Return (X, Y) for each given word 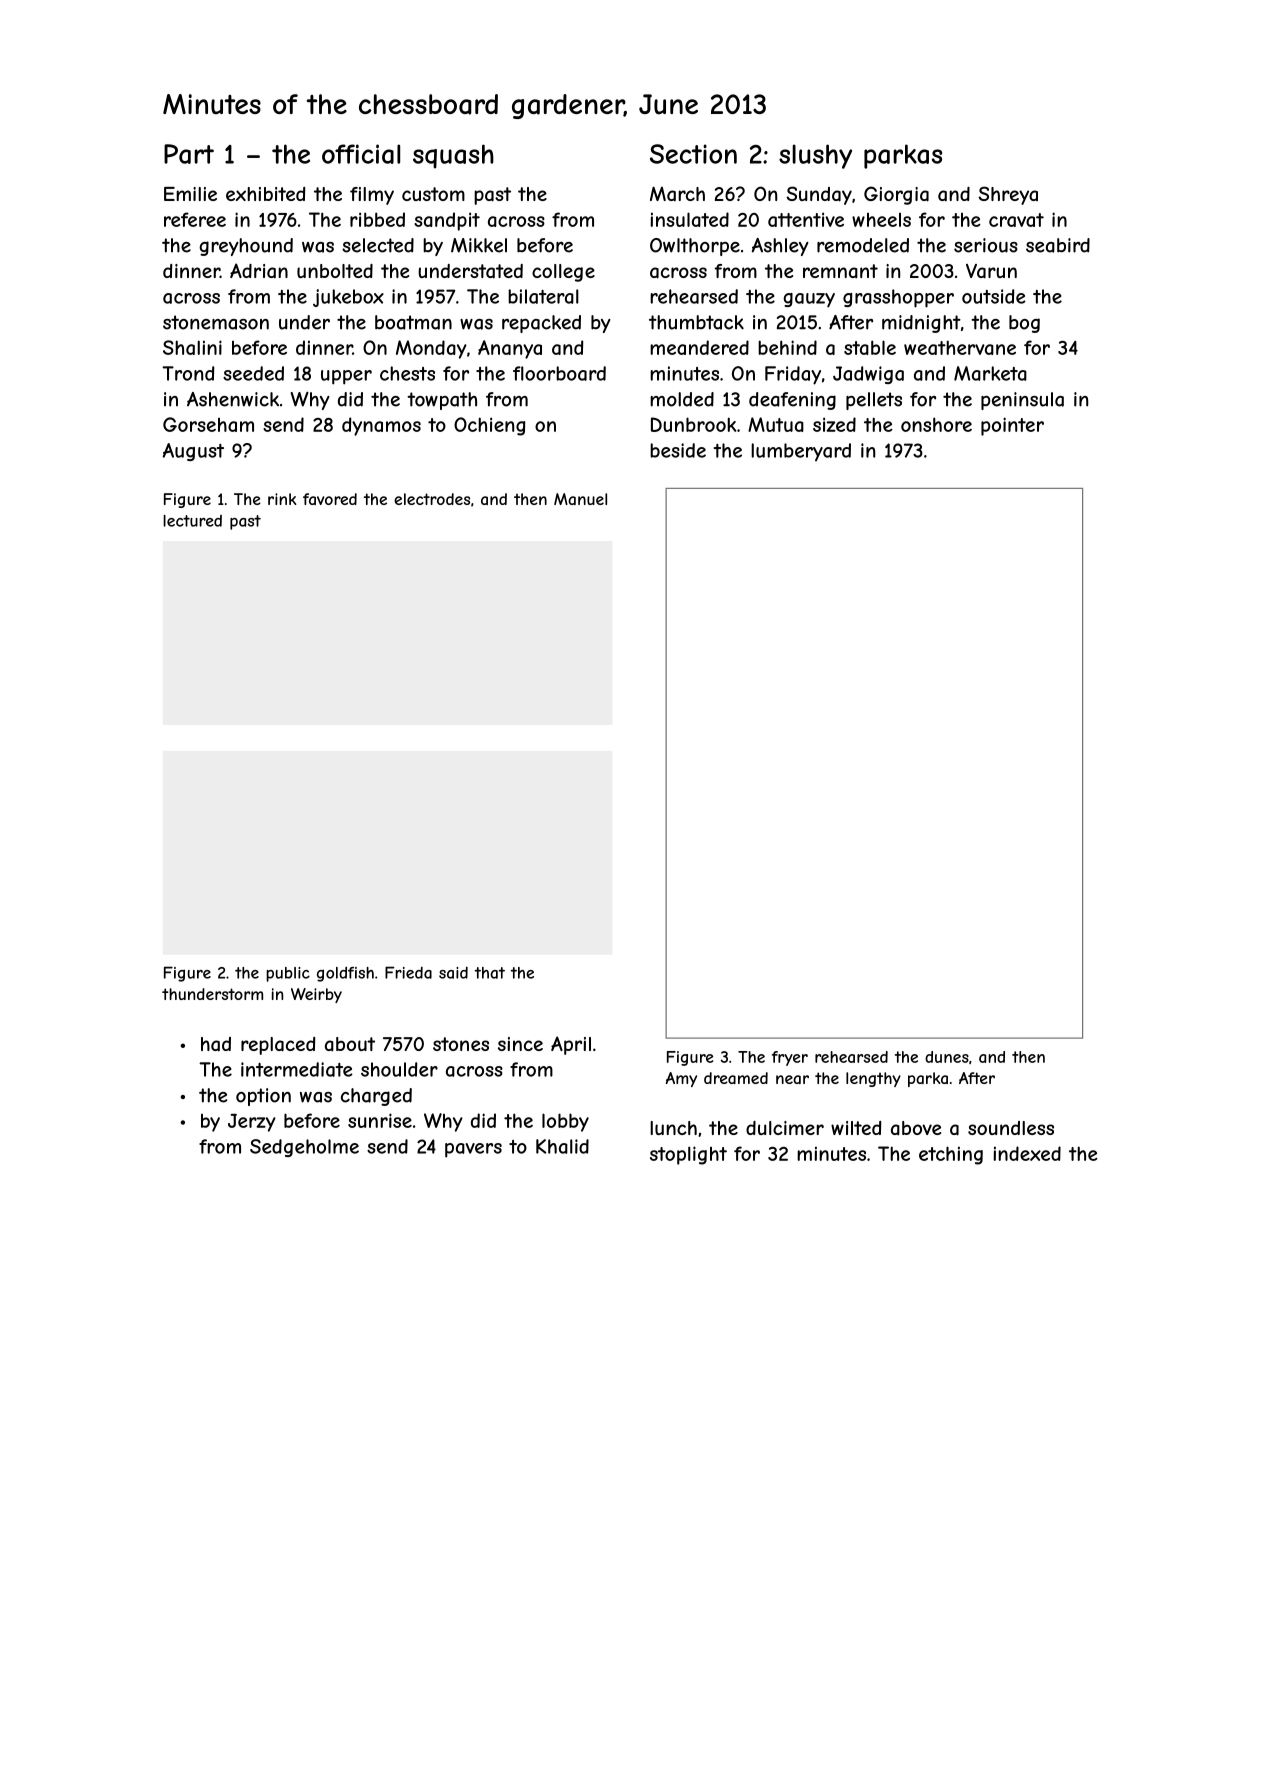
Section (693, 154)
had (216, 1044)
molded (682, 399)
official (361, 154)
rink (282, 499)
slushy (815, 156)
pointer (1012, 426)
